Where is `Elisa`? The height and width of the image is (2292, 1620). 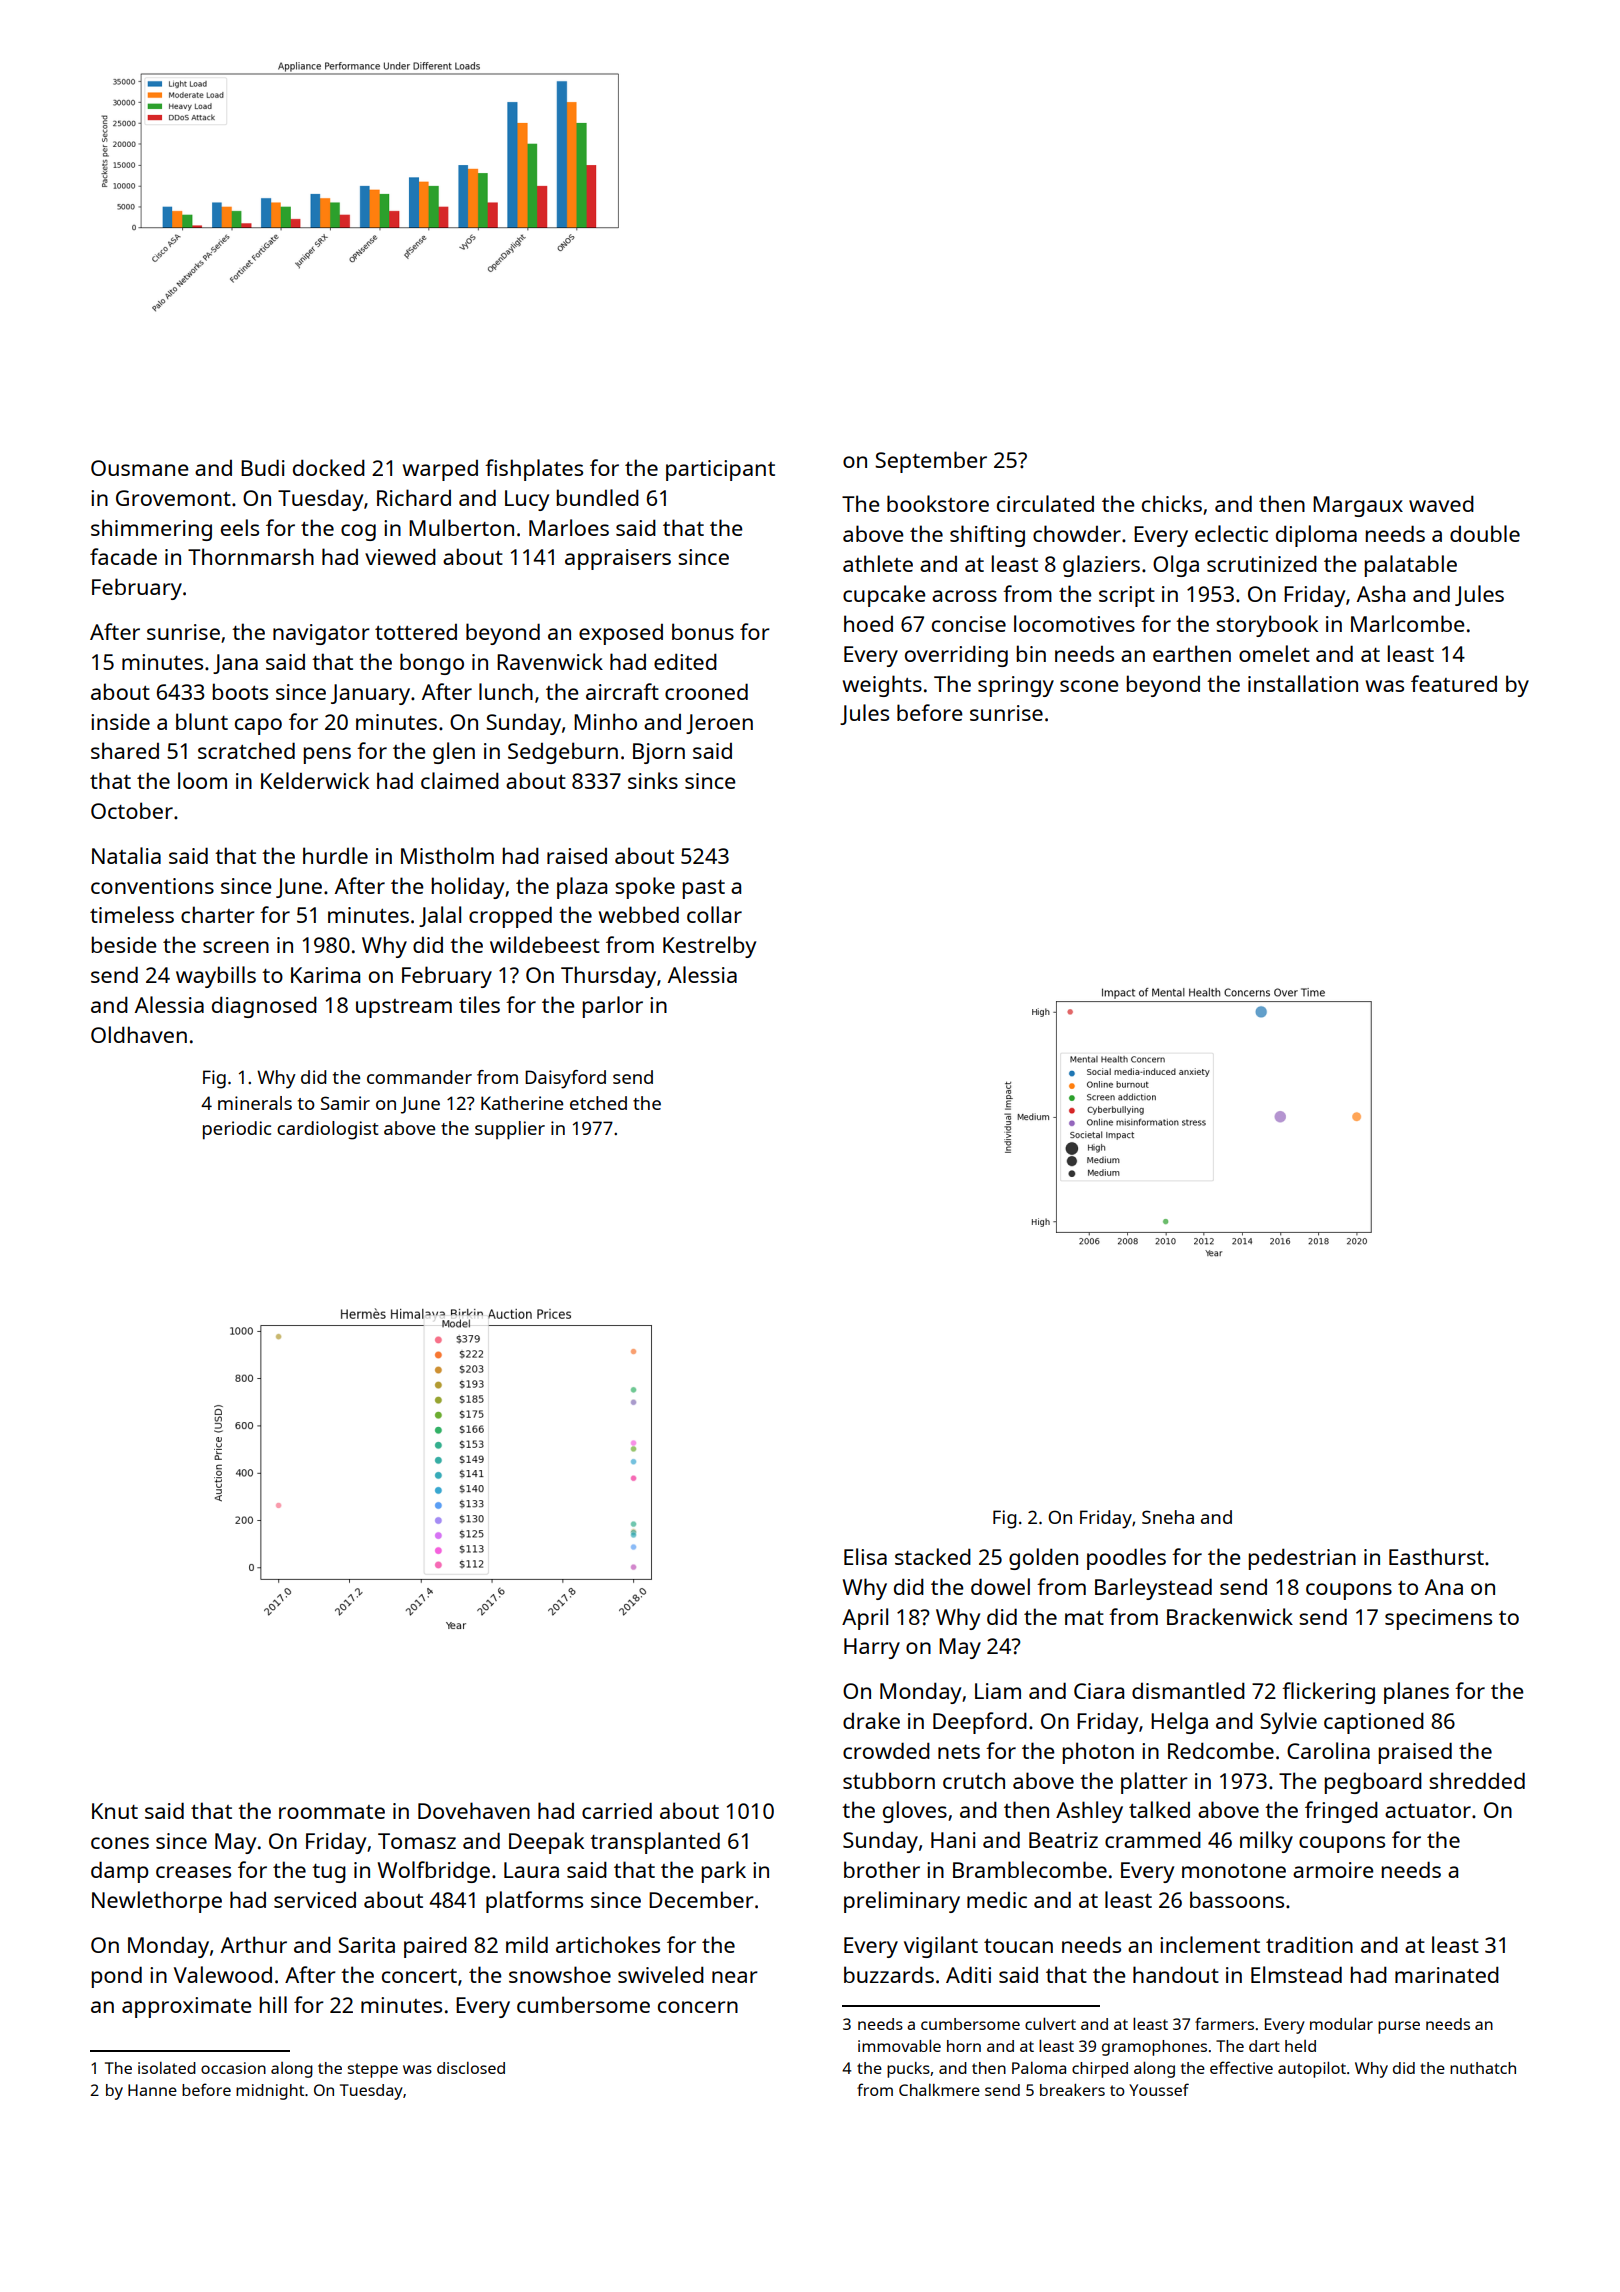 Elisa is located at coordinates (865, 1556).
